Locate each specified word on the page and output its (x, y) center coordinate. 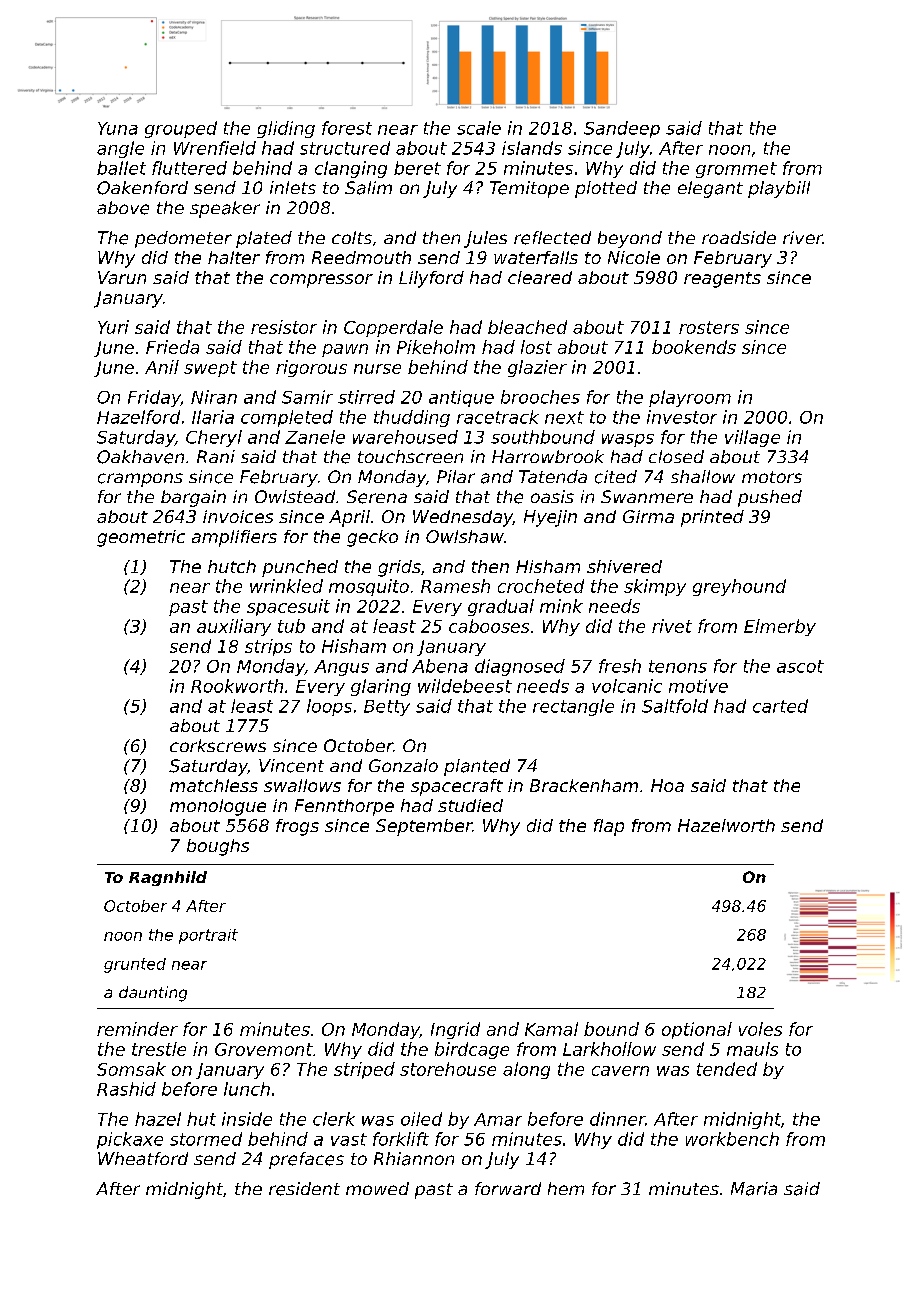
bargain (193, 498)
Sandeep (622, 129)
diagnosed (520, 667)
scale (479, 128)
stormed (206, 1139)
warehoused (405, 437)
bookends (694, 347)
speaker (225, 209)
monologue (218, 807)
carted (780, 706)
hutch (232, 566)
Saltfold (675, 706)
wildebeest (465, 686)
